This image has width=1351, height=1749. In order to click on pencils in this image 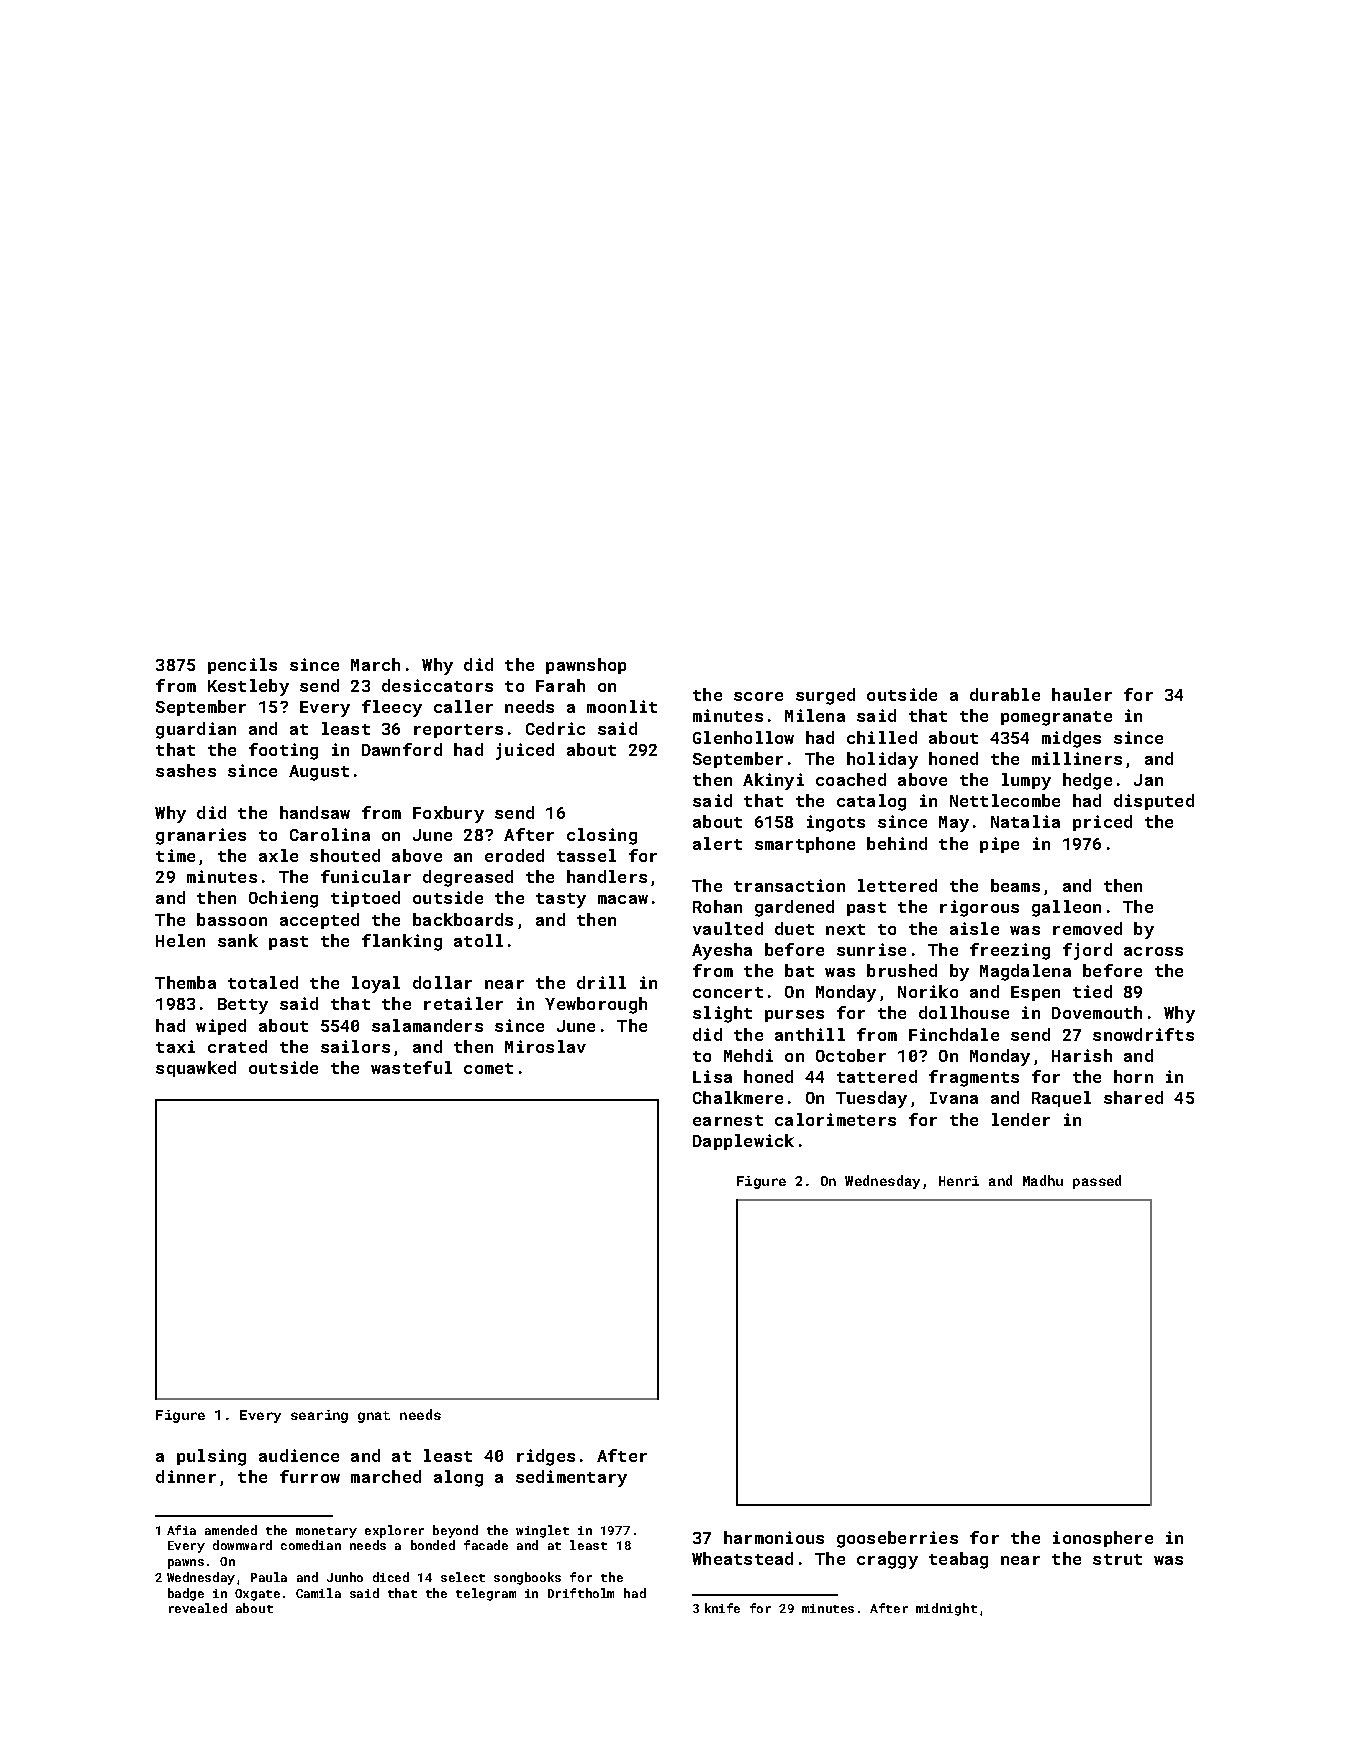, I will do `click(242, 666)`.
